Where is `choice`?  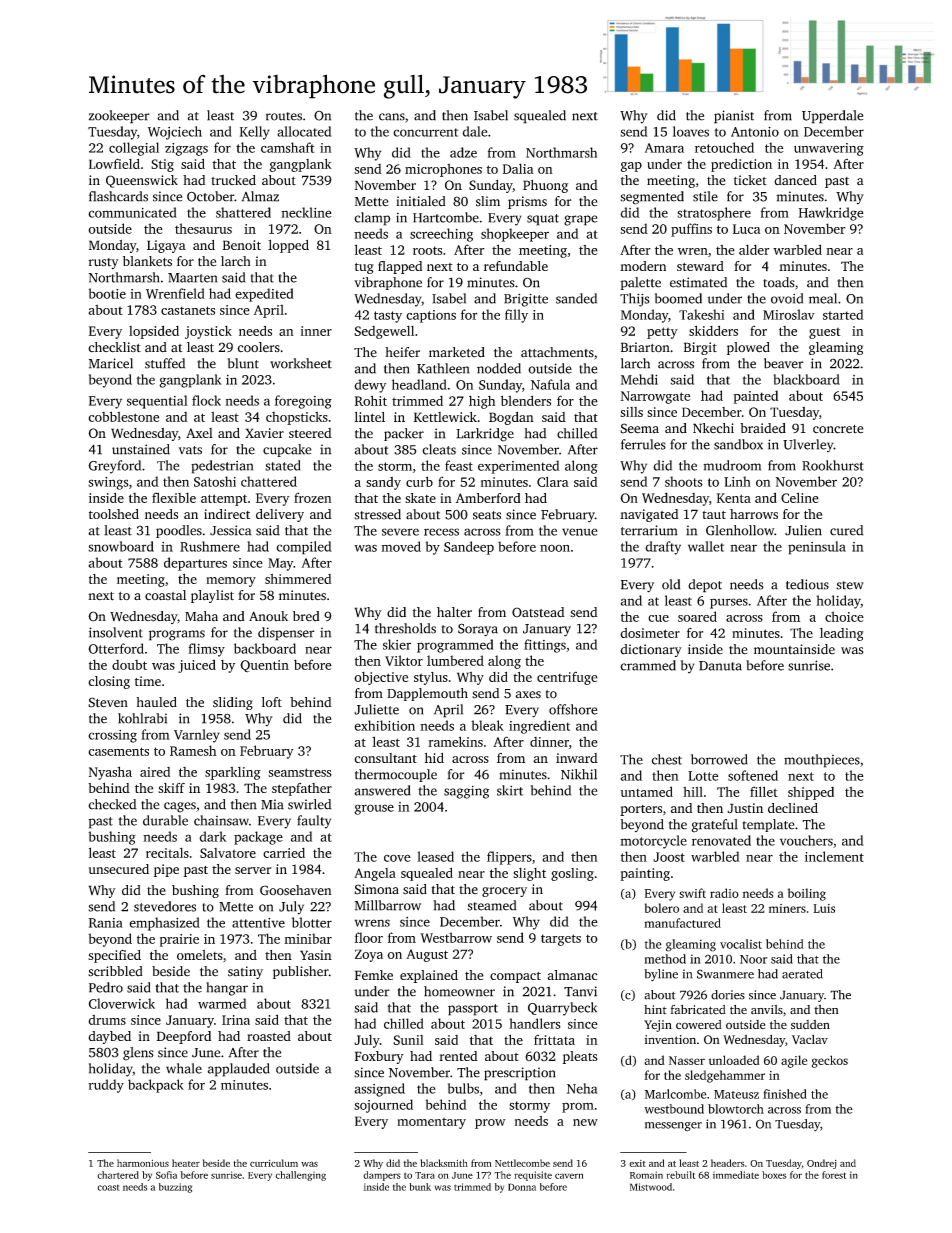 choice is located at coordinates (844, 616).
